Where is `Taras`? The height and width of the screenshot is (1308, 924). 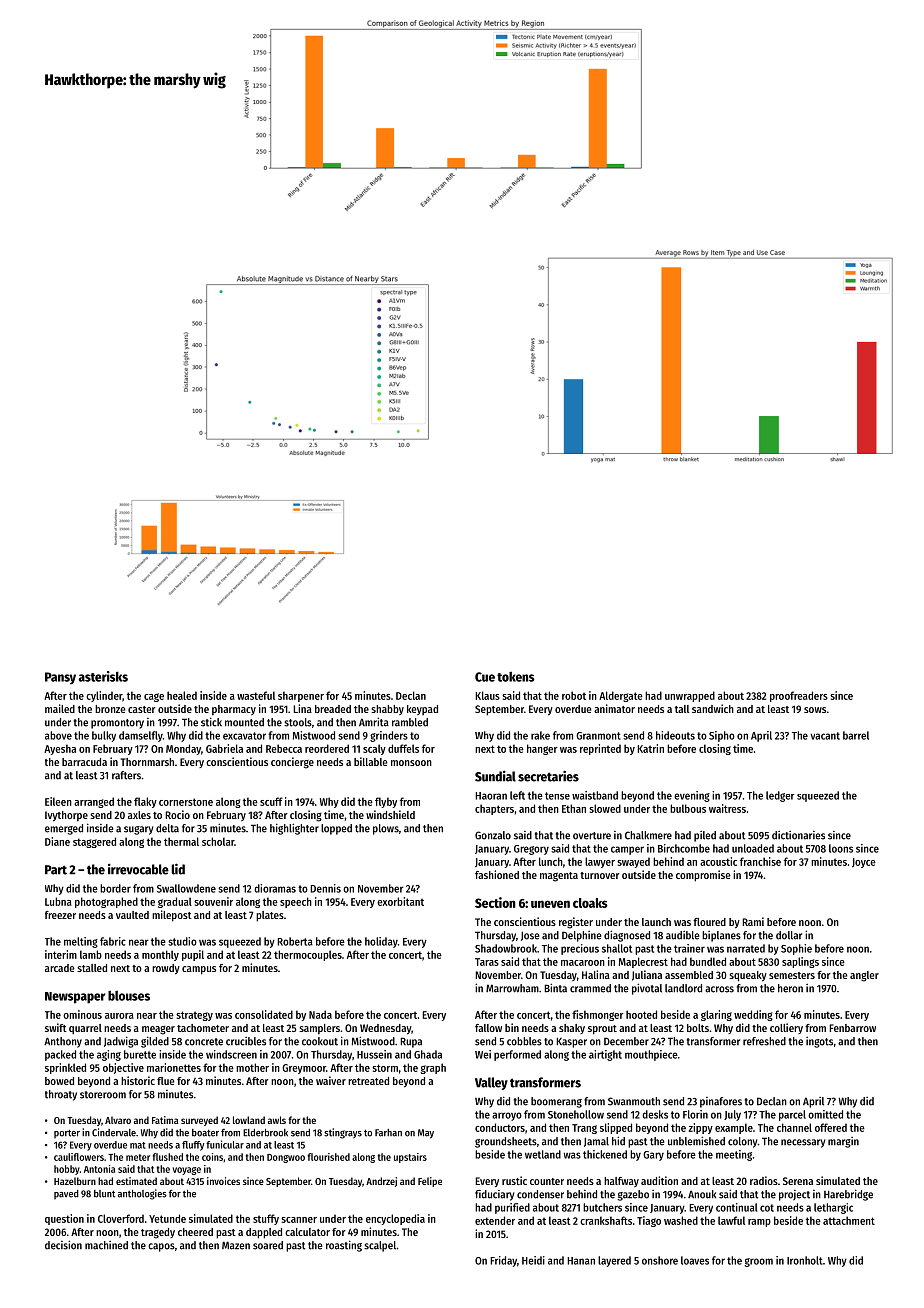 Taras is located at coordinates (487, 962).
